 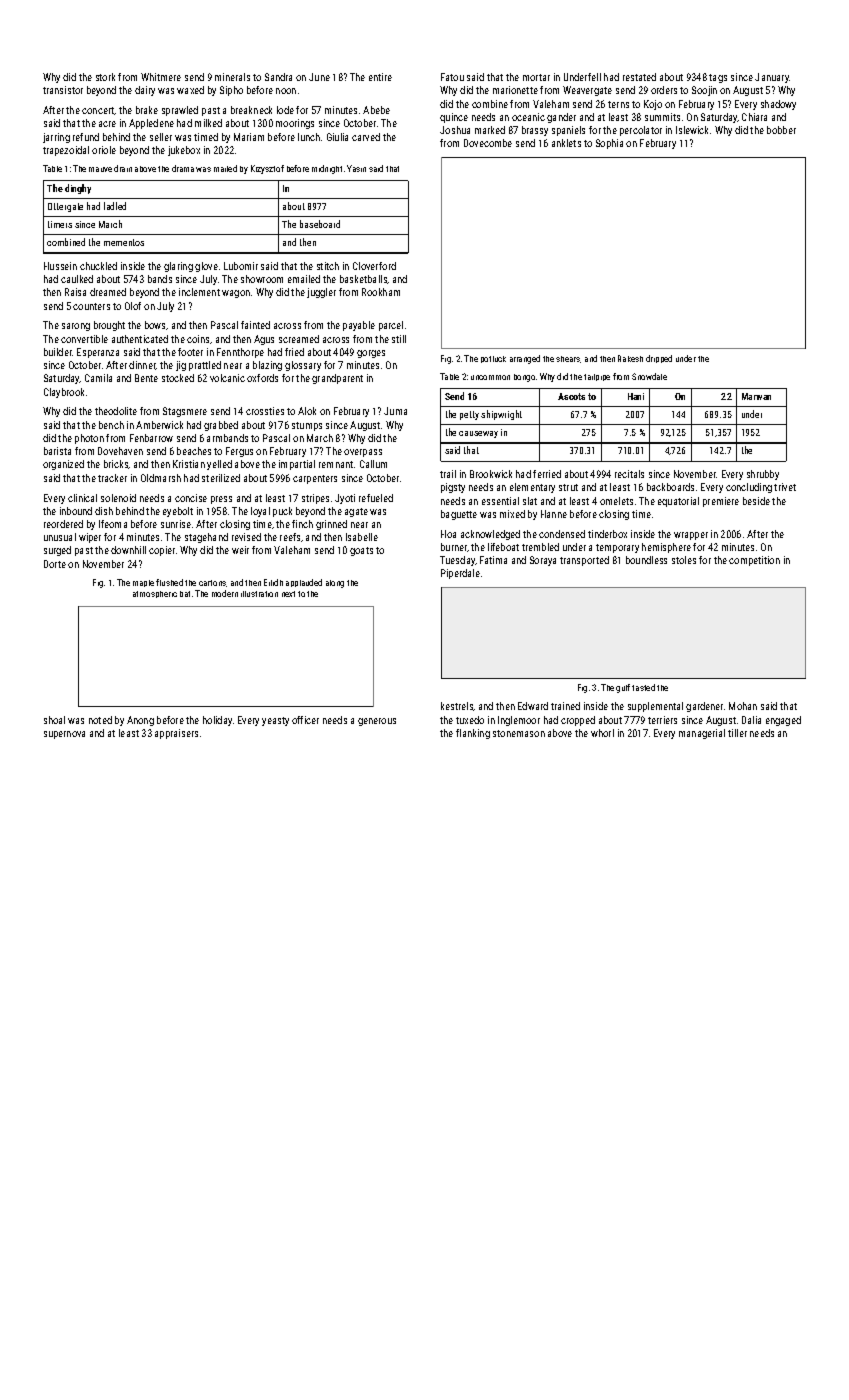 I want to click on tasted, so click(x=643, y=687).
